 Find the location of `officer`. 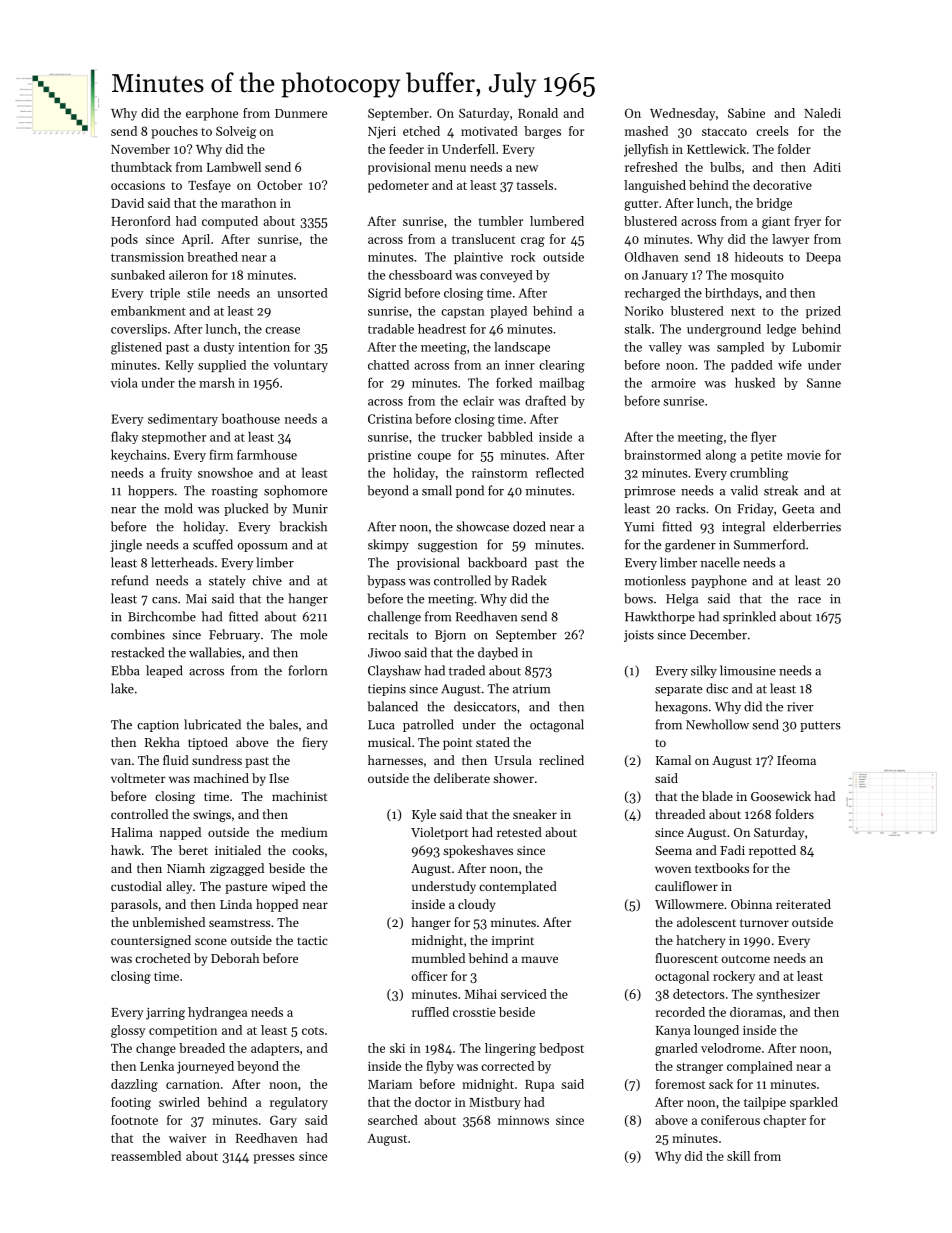

officer is located at coordinates (429, 976).
